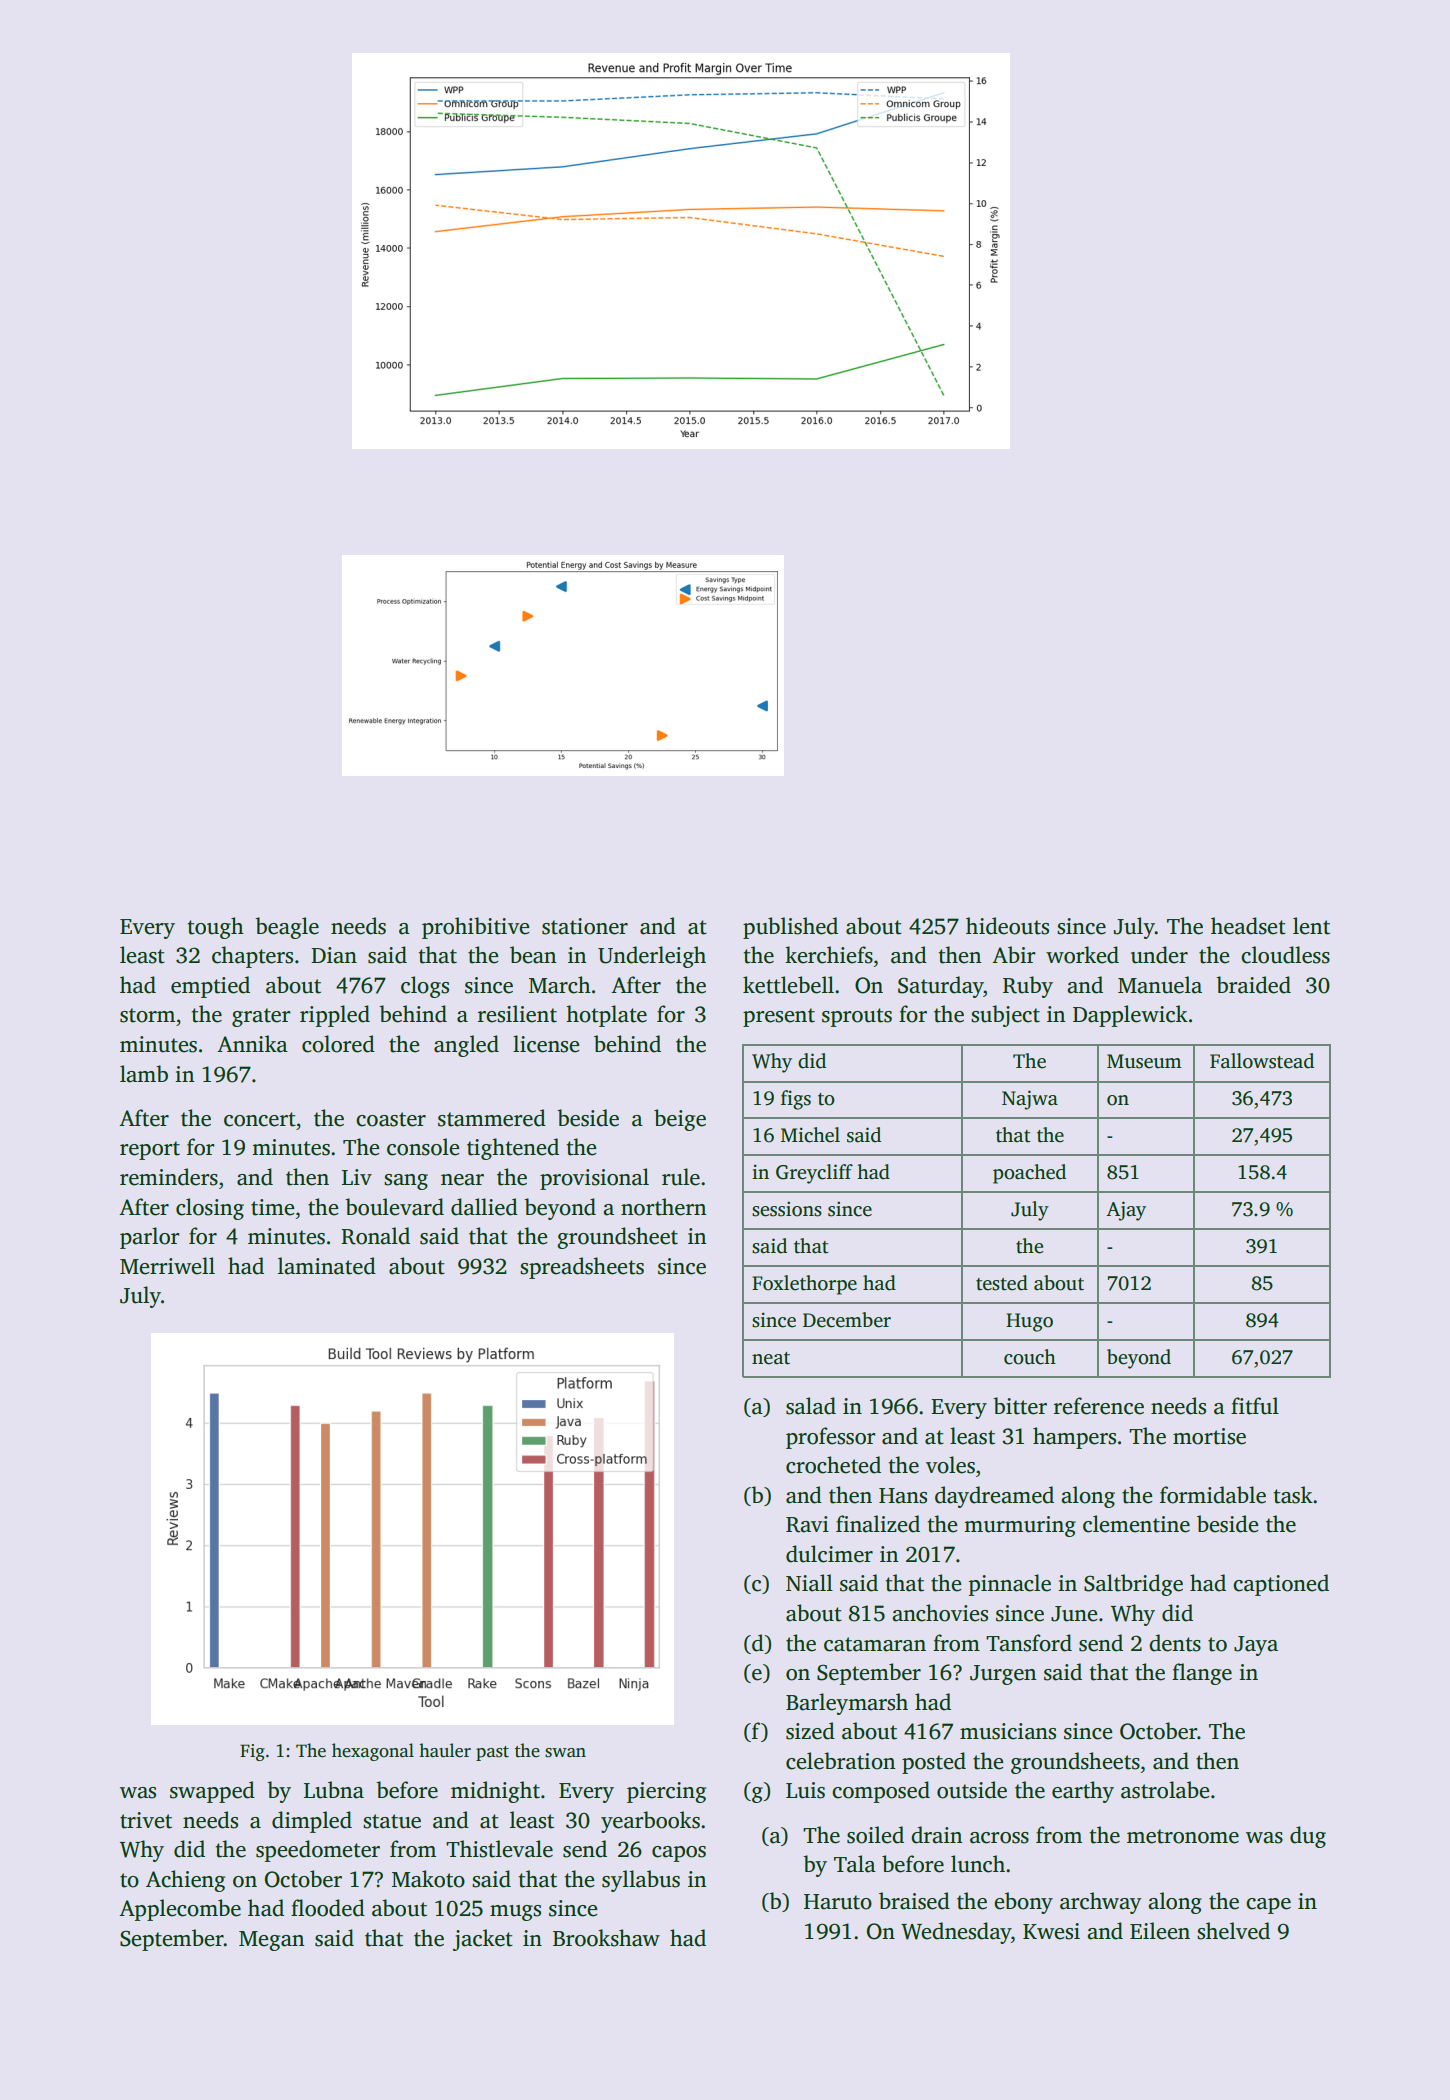 The width and height of the screenshot is (1450, 2100). What do you see at coordinates (210, 1209) in the screenshot?
I see `closing` at bounding box center [210, 1209].
